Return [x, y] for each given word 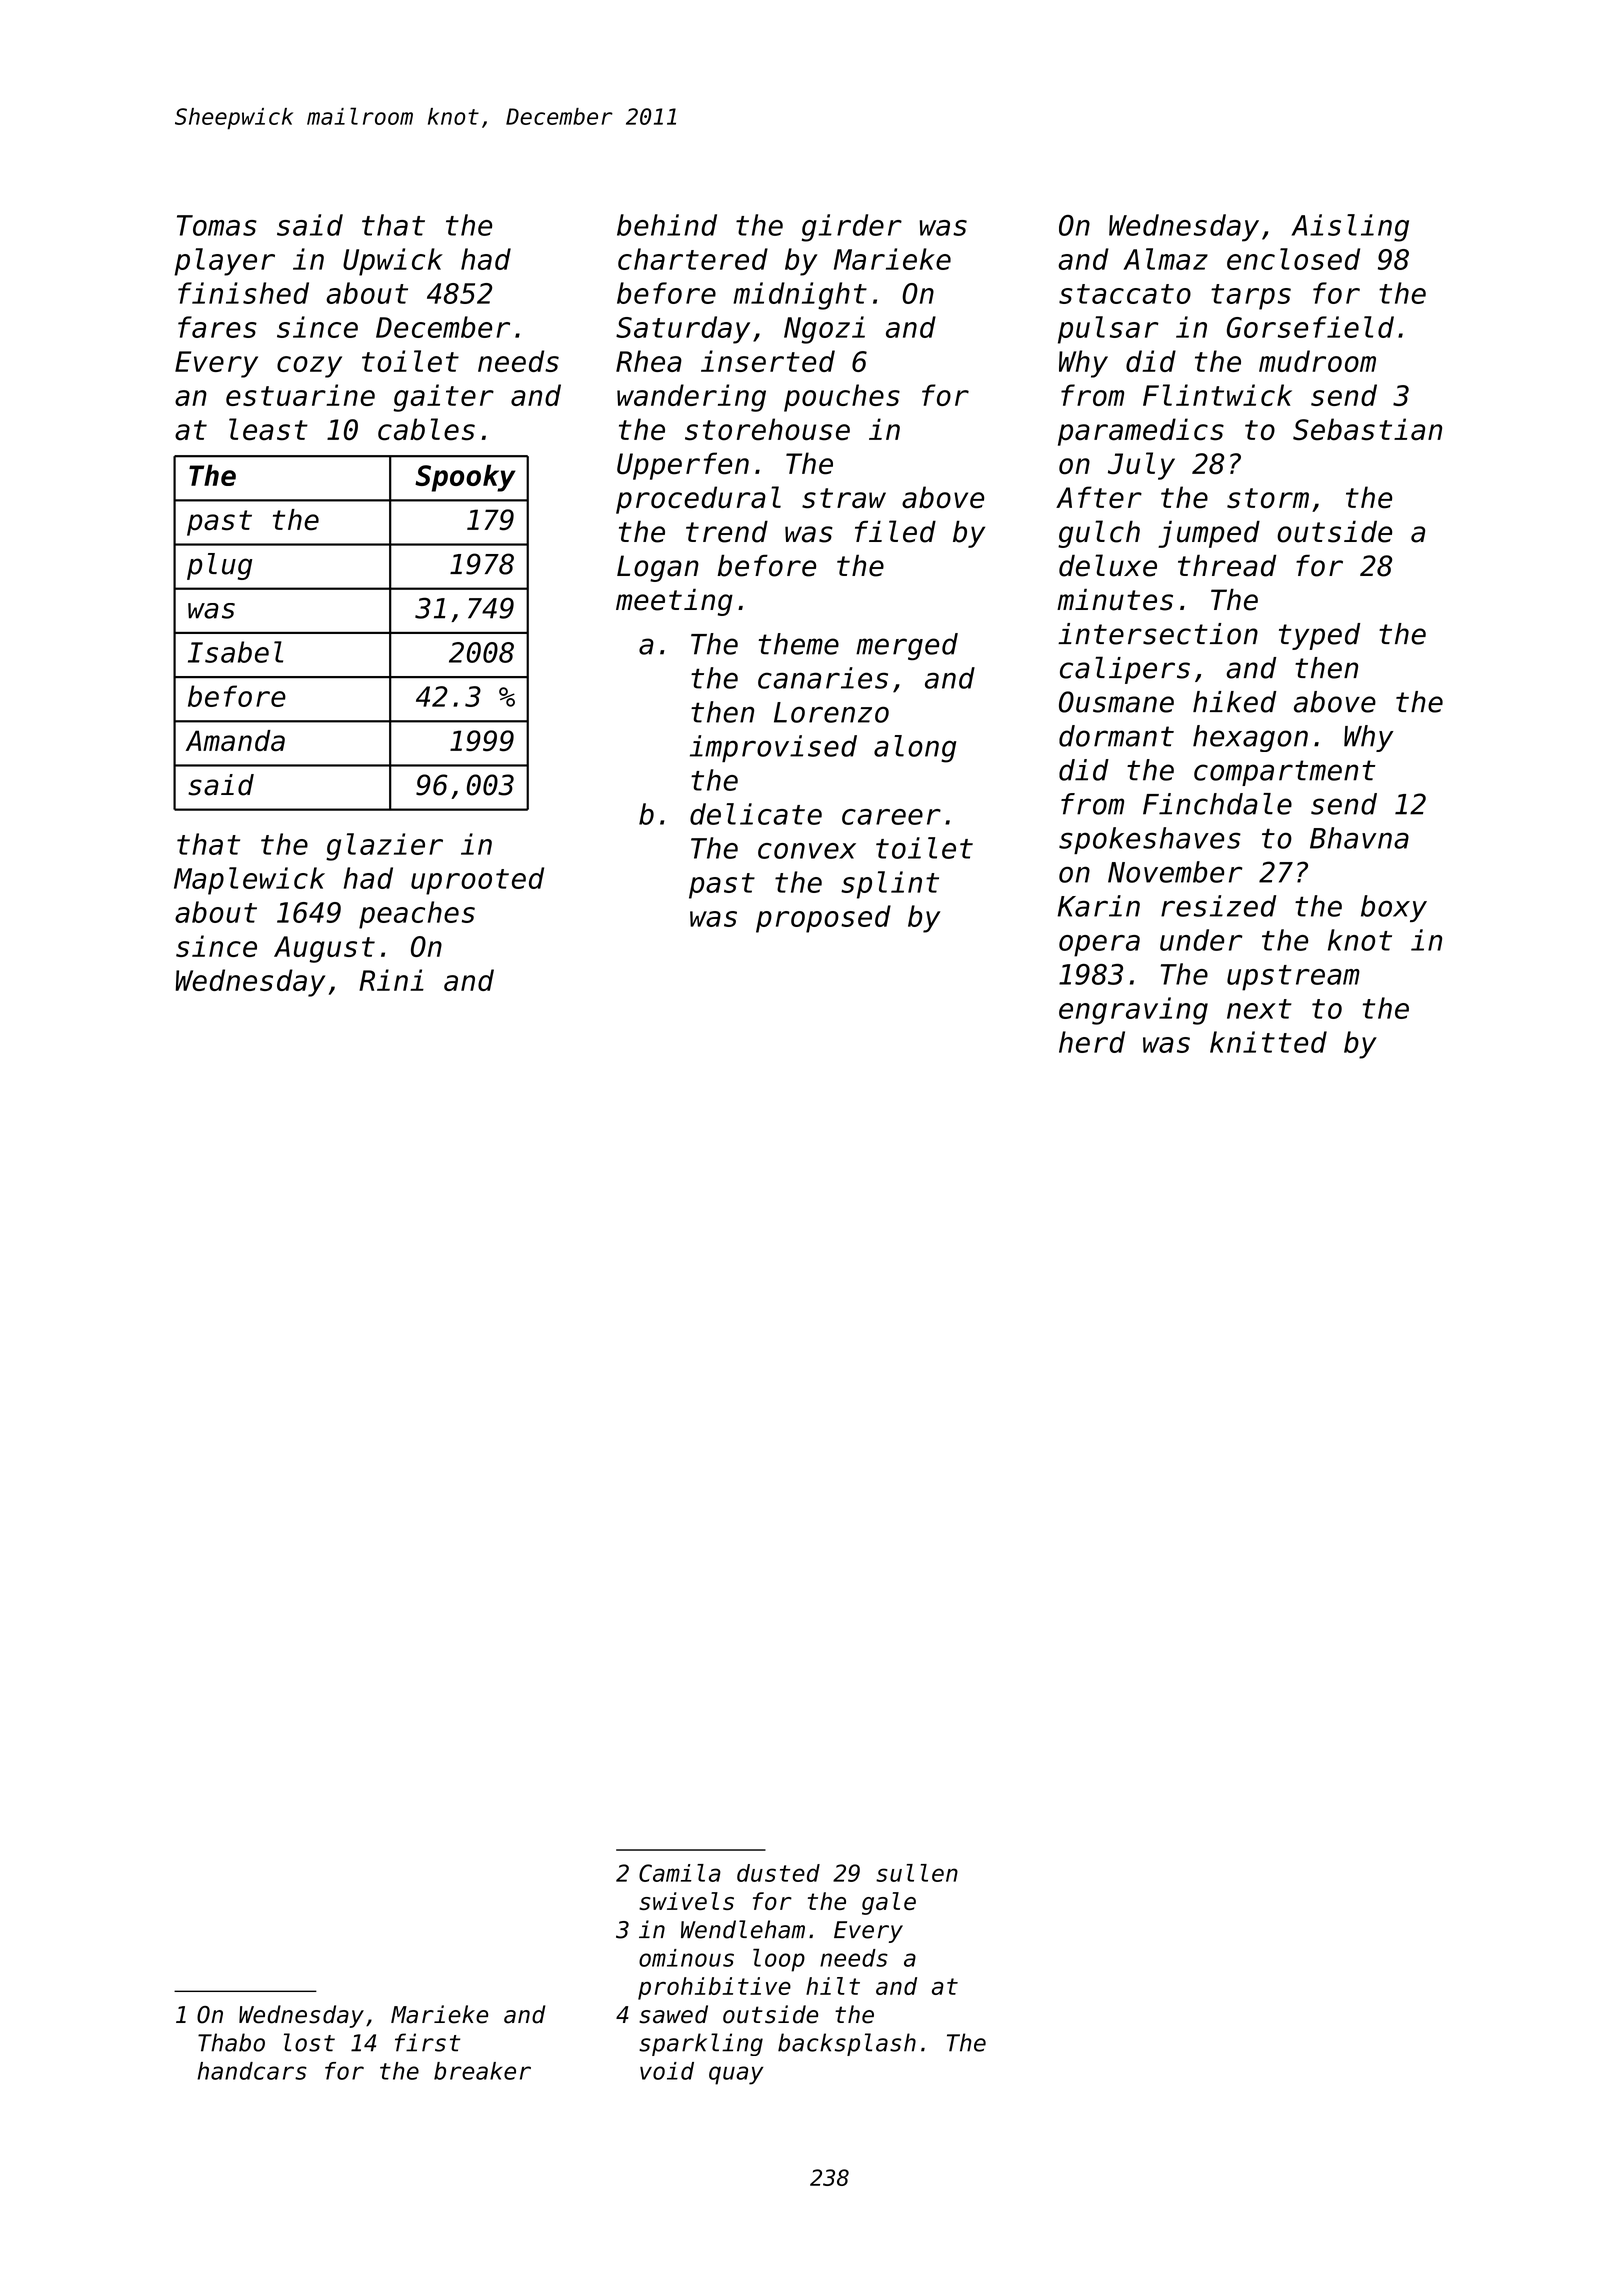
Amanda [235, 741]
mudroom [1317, 361]
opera [1099, 946]
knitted [1268, 1042]
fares [217, 327]
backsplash [847, 2044]
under [1201, 940]
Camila [680, 1873]
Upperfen [683, 466]
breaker [482, 2071]
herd [1092, 1042]
